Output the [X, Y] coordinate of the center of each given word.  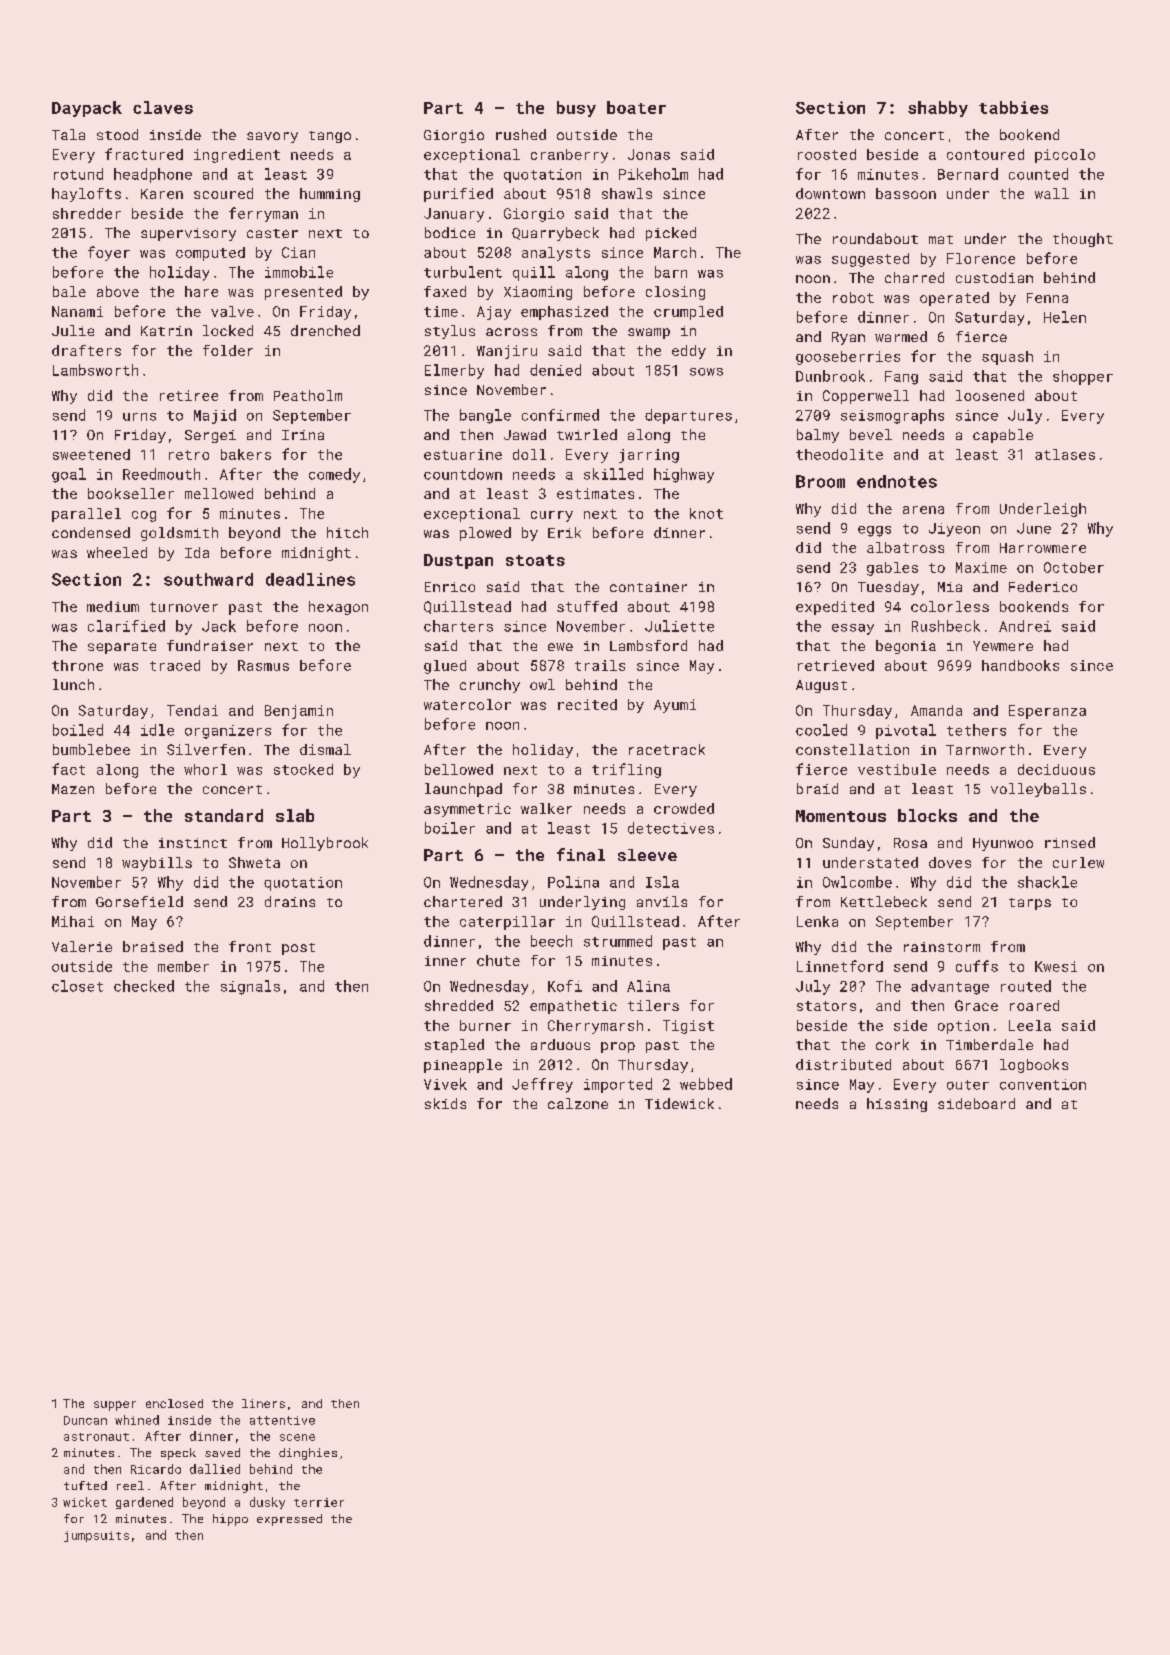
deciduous [1056, 769]
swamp [649, 333]
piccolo [1065, 156]
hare [201, 291]
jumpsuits [96, 1536]
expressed [289, 1520]
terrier [319, 1502]
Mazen [73, 789]
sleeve [647, 855]
